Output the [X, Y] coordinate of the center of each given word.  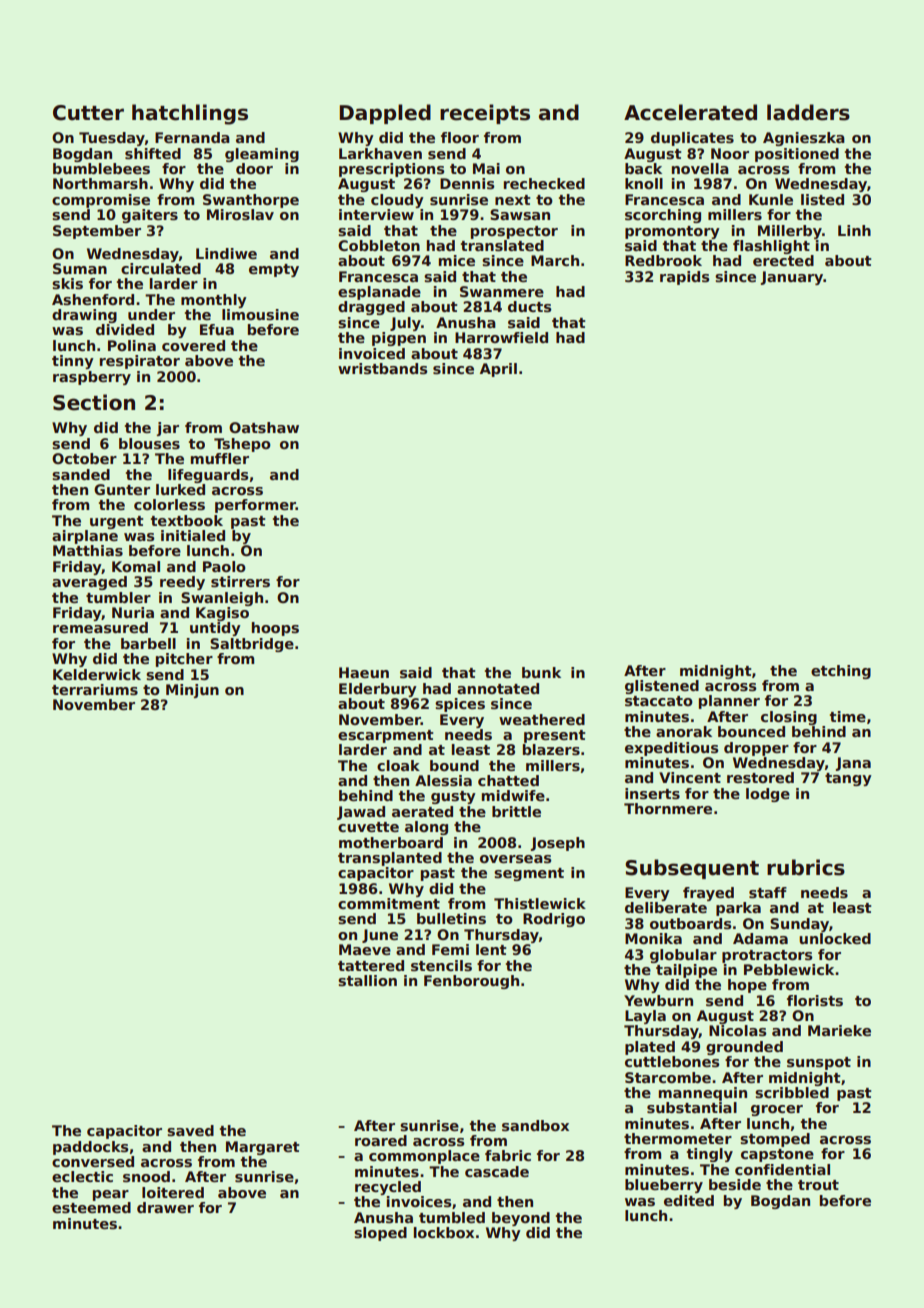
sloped [380, 1234]
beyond [521, 1219]
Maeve [365, 949]
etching [841, 672]
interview [376, 214]
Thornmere [668, 808]
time [848, 716]
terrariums [95, 689]
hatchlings [190, 114]
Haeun [364, 672]
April [498, 370]
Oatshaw [264, 427]
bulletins [451, 918]
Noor [730, 153]
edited [689, 1200]
